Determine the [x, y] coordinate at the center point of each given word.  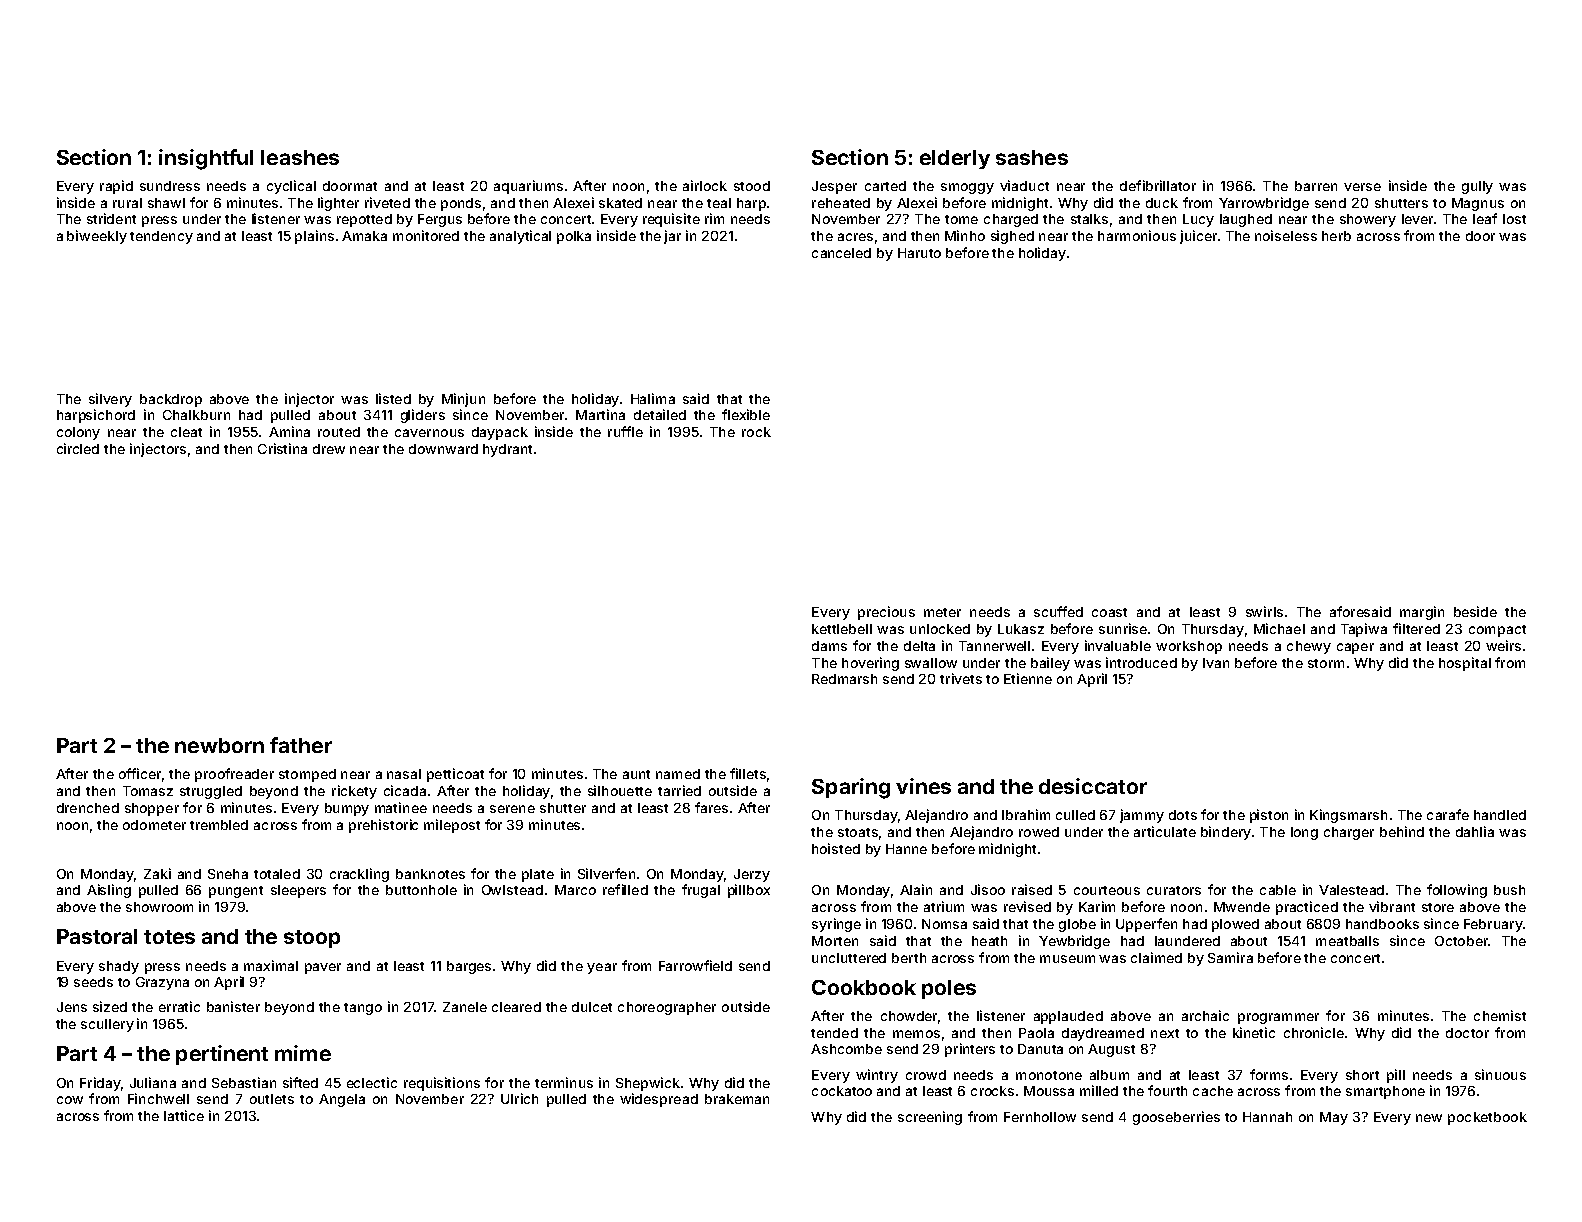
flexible [746, 414]
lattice [184, 1115]
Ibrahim [1026, 814]
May [1334, 1118]
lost [1514, 219]
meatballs [1347, 941]
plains [314, 237]
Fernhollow [1040, 1117]
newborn [219, 745]
